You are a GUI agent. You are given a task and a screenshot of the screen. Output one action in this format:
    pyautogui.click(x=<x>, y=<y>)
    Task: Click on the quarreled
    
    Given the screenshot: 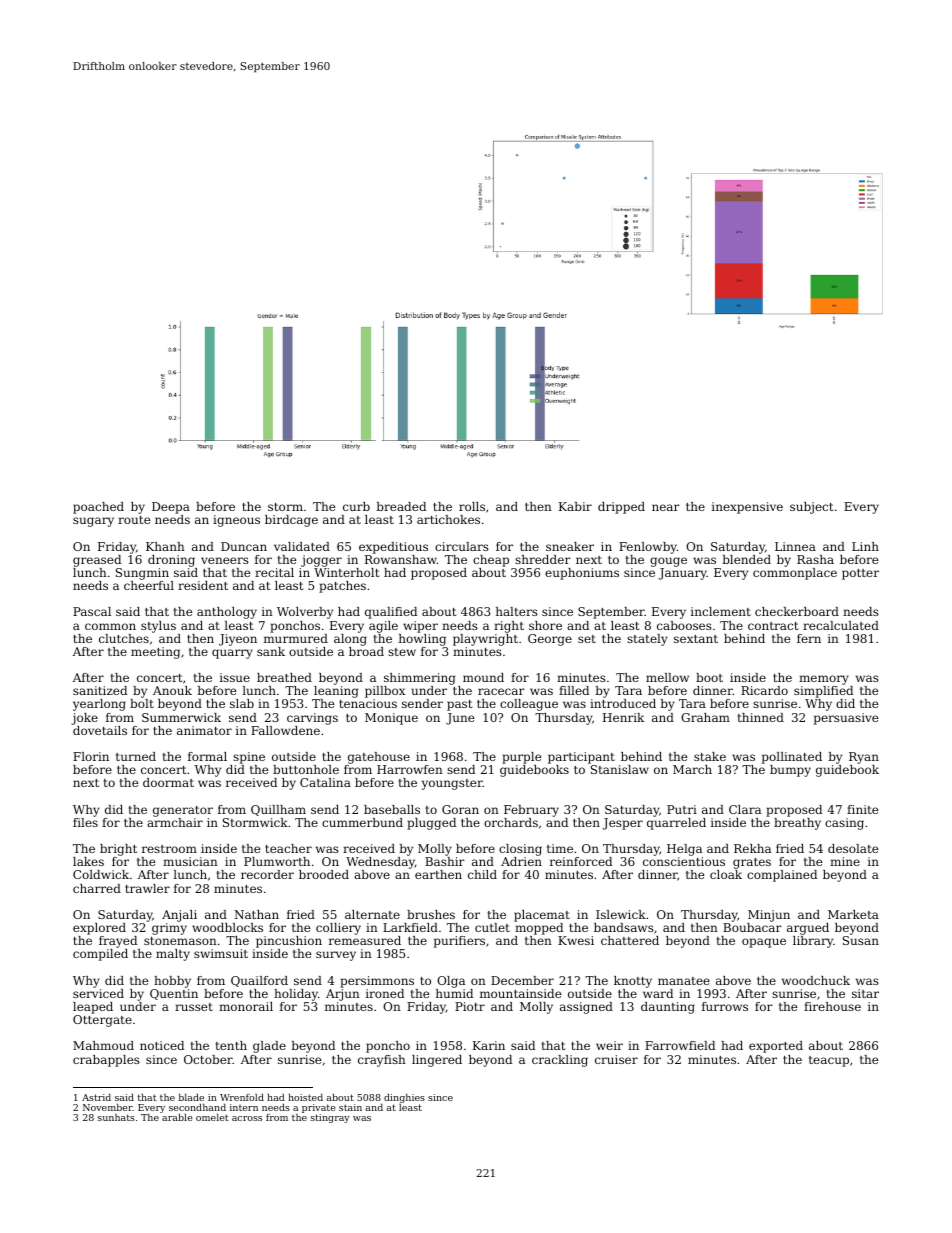 What is the action you would take?
    pyautogui.click(x=676, y=824)
